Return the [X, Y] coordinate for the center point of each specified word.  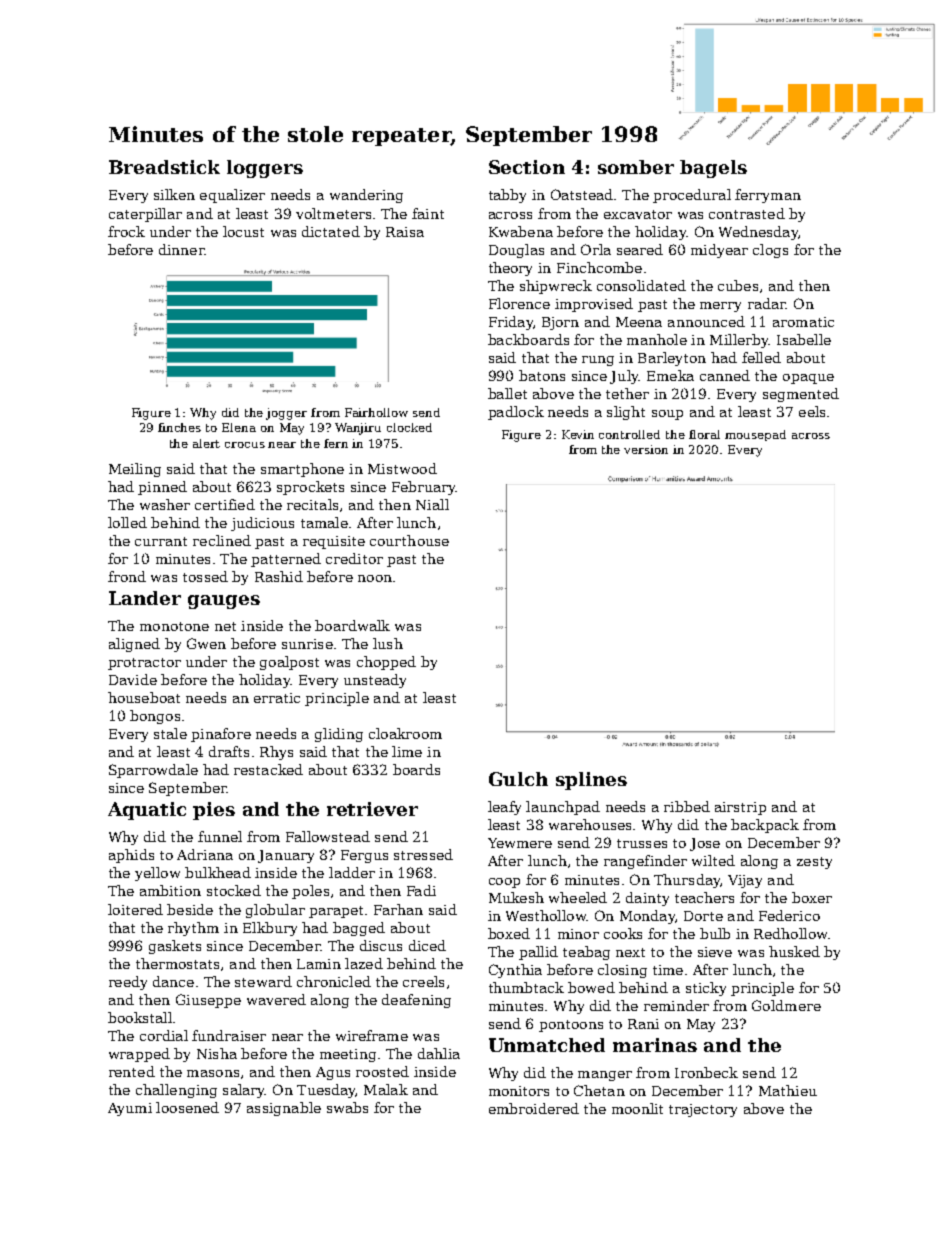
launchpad [563, 808]
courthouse [409, 540]
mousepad [755, 435]
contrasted [747, 213]
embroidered [534, 1108]
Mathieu [788, 1090]
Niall [432, 504]
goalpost [289, 663]
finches [179, 427]
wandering [366, 196]
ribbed [687, 806]
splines [591, 781]
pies [214, 811]
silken [174, 194]
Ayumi [130, 1109]
